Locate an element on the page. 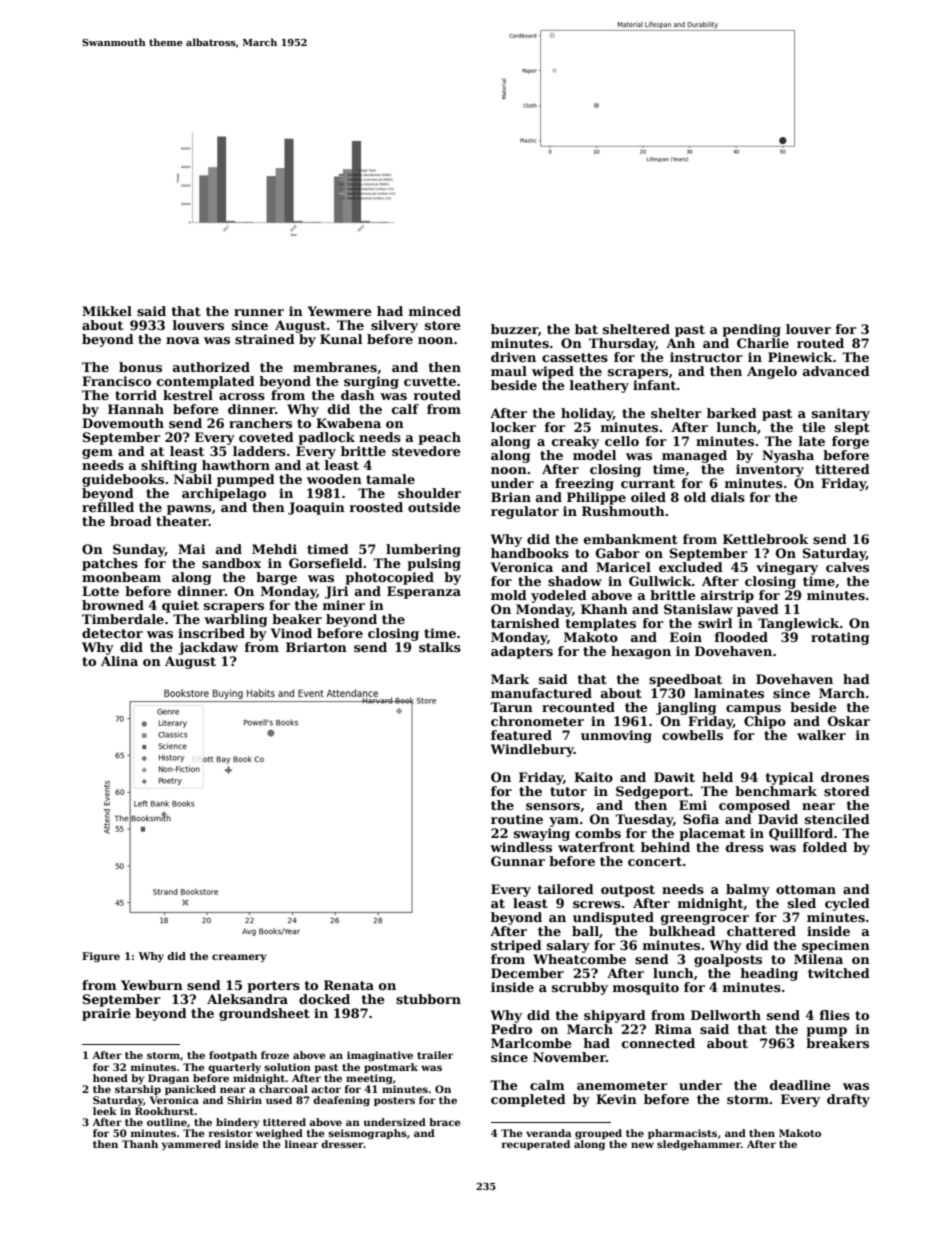 The height and width of the page is (1233, 952). Alina is located at coordinates (119, 661).
